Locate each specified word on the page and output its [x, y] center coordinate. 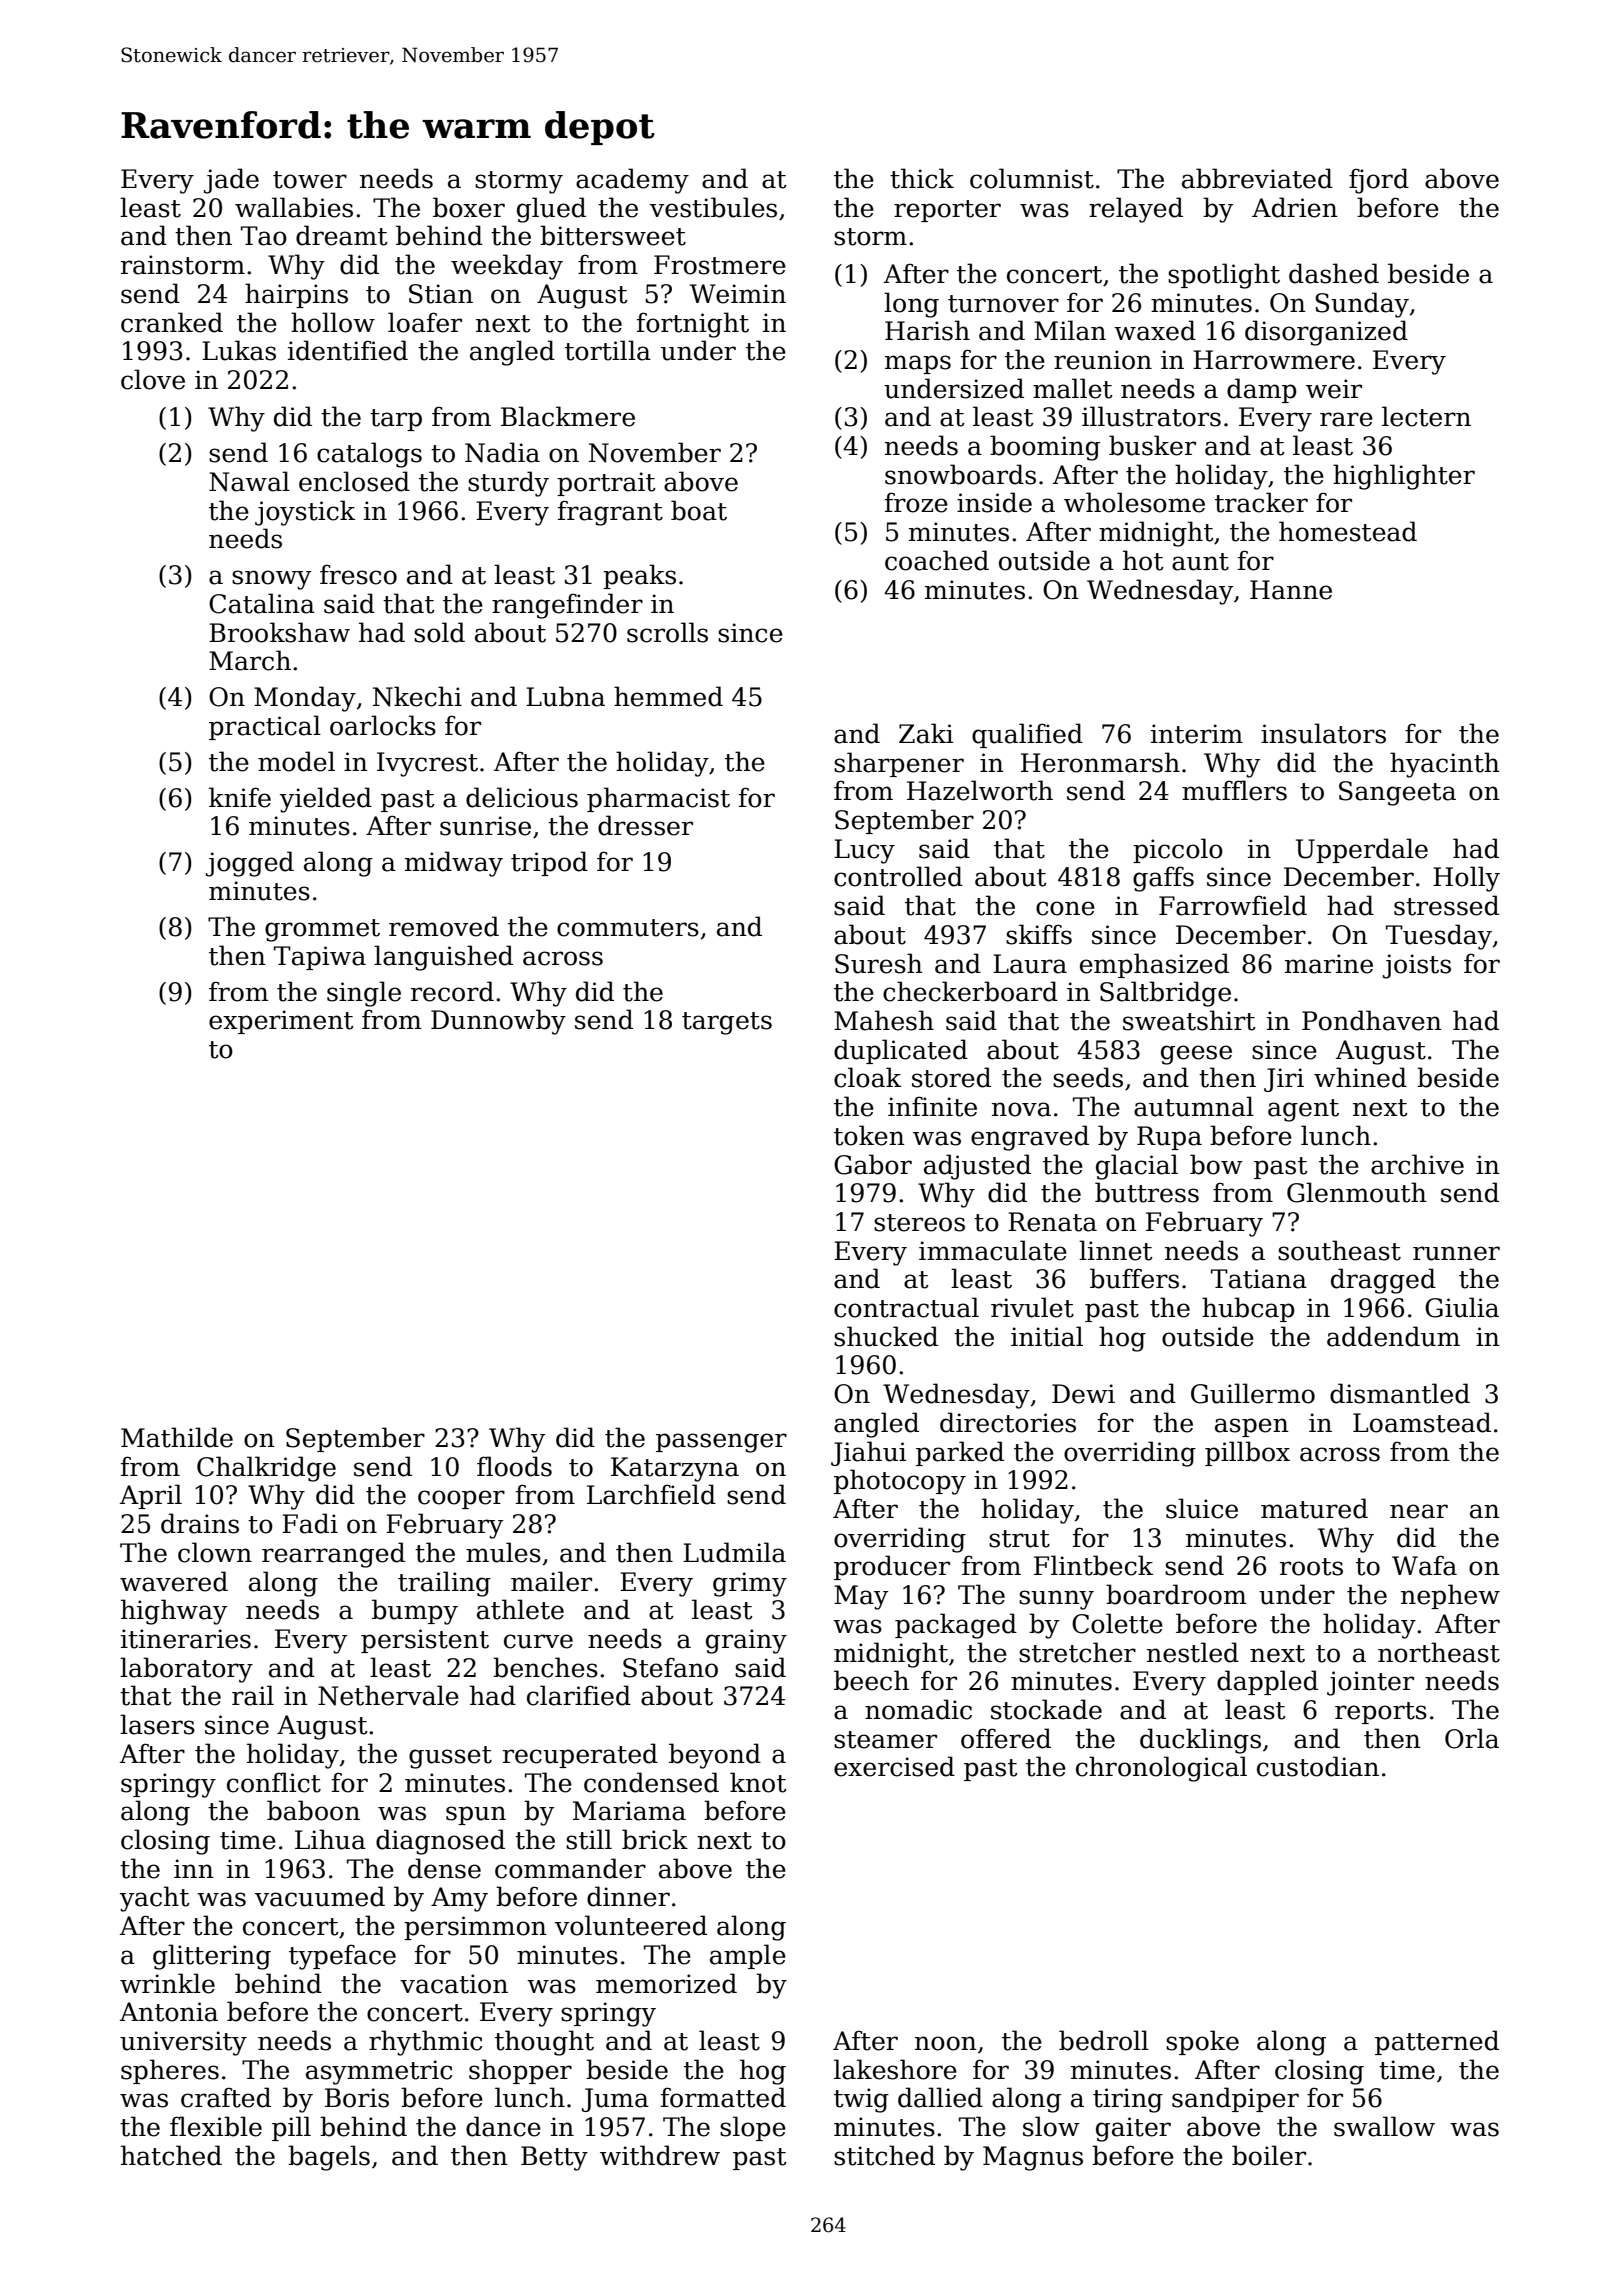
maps [918, 364]
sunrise [485, 826]
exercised [894, 1766]
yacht [155, 1899]
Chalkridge [266, 1469]
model [296, 761]
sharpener [899, 764]
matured [1314, 1508]
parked [960, 1453]
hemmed [668, 696]
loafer [425, 322]
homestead [1348, 531]
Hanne [1291, 590]
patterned [1437, 2042]
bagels [329, 2158]
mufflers [1234, 790]
